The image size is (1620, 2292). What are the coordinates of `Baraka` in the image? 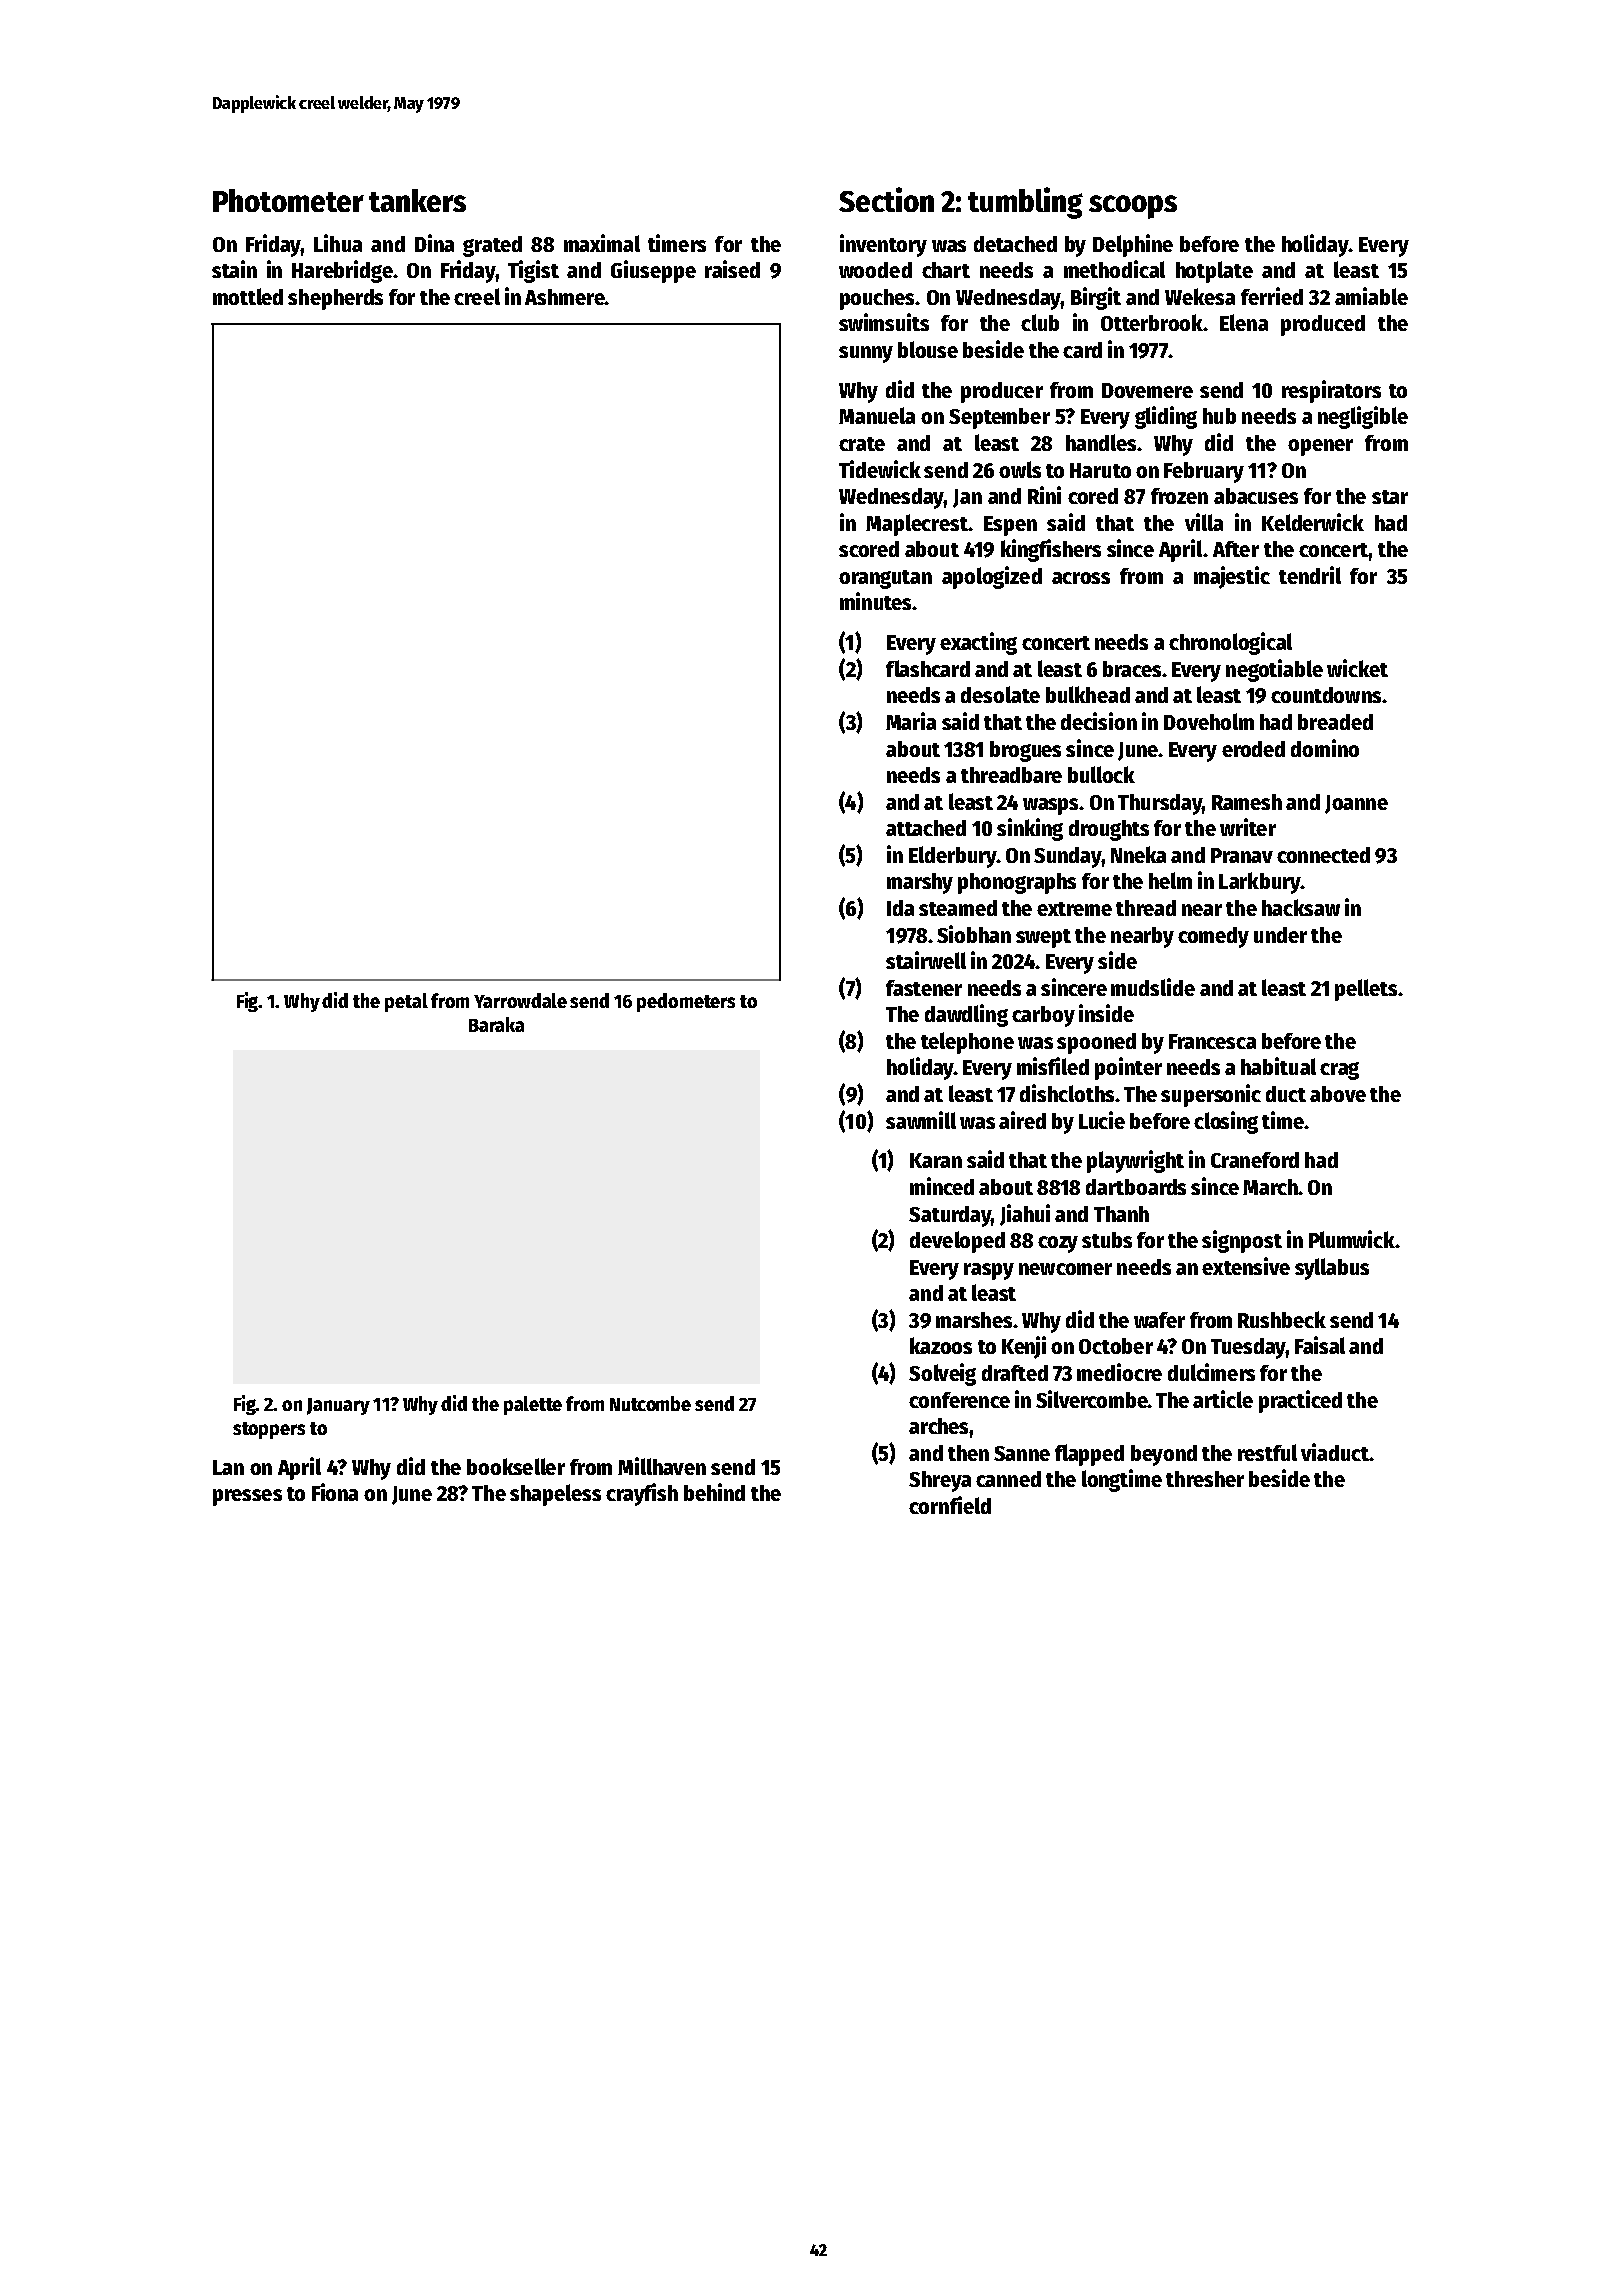 It's located at (496, 1024).
